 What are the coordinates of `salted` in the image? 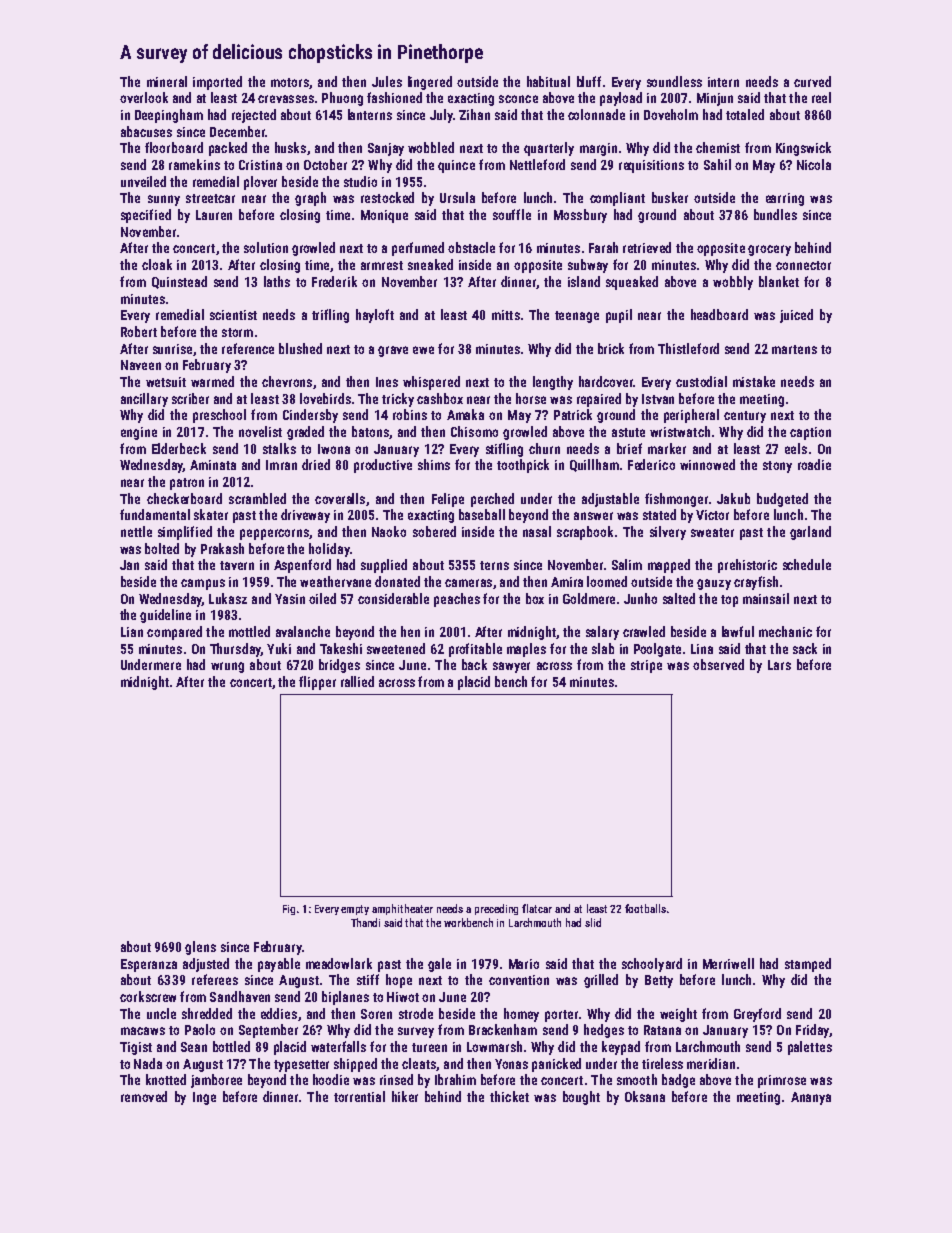 It's located at (679, 598).
